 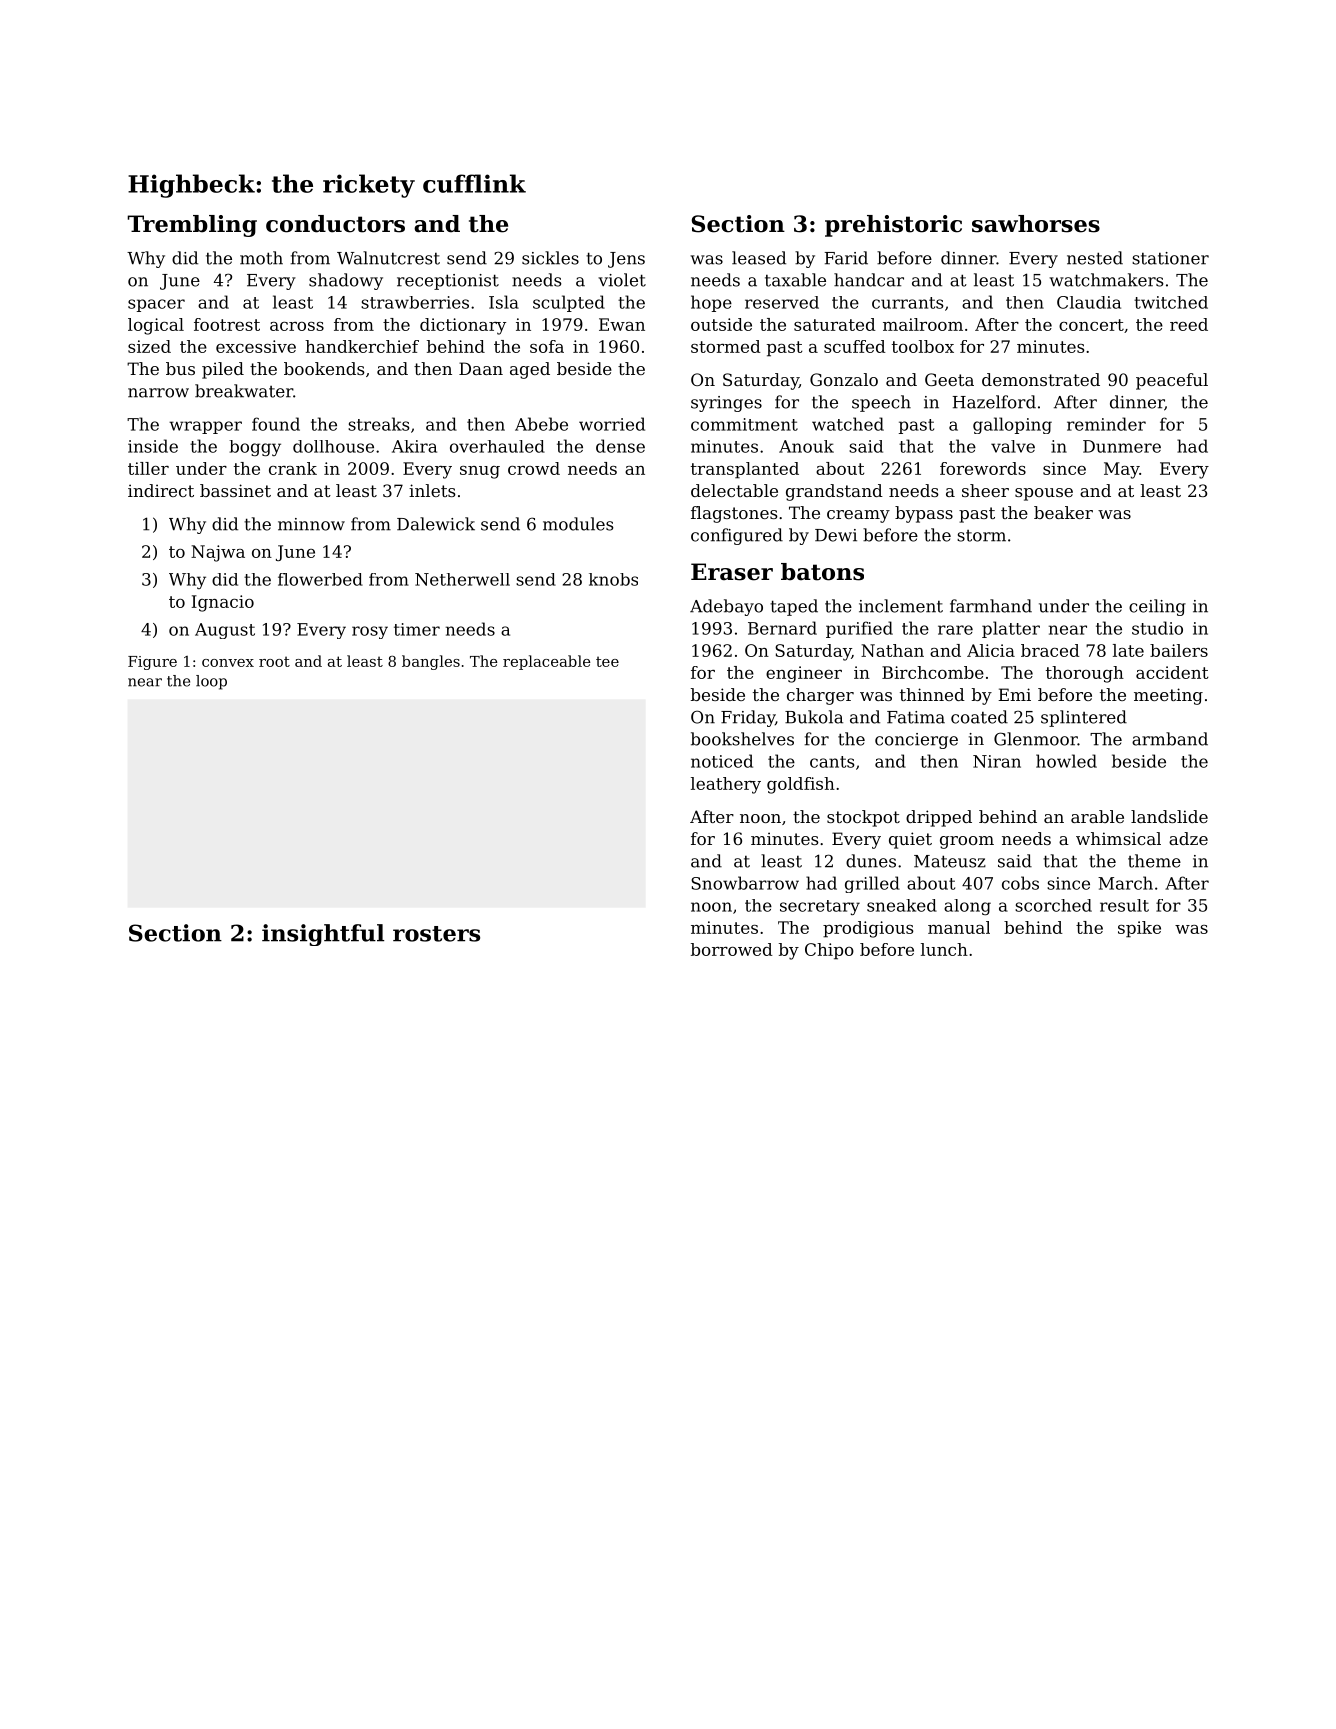 What do you see at coordinates (550, 258) in the screenshot?
I see `sickles` at bounding box center [550, 258].
